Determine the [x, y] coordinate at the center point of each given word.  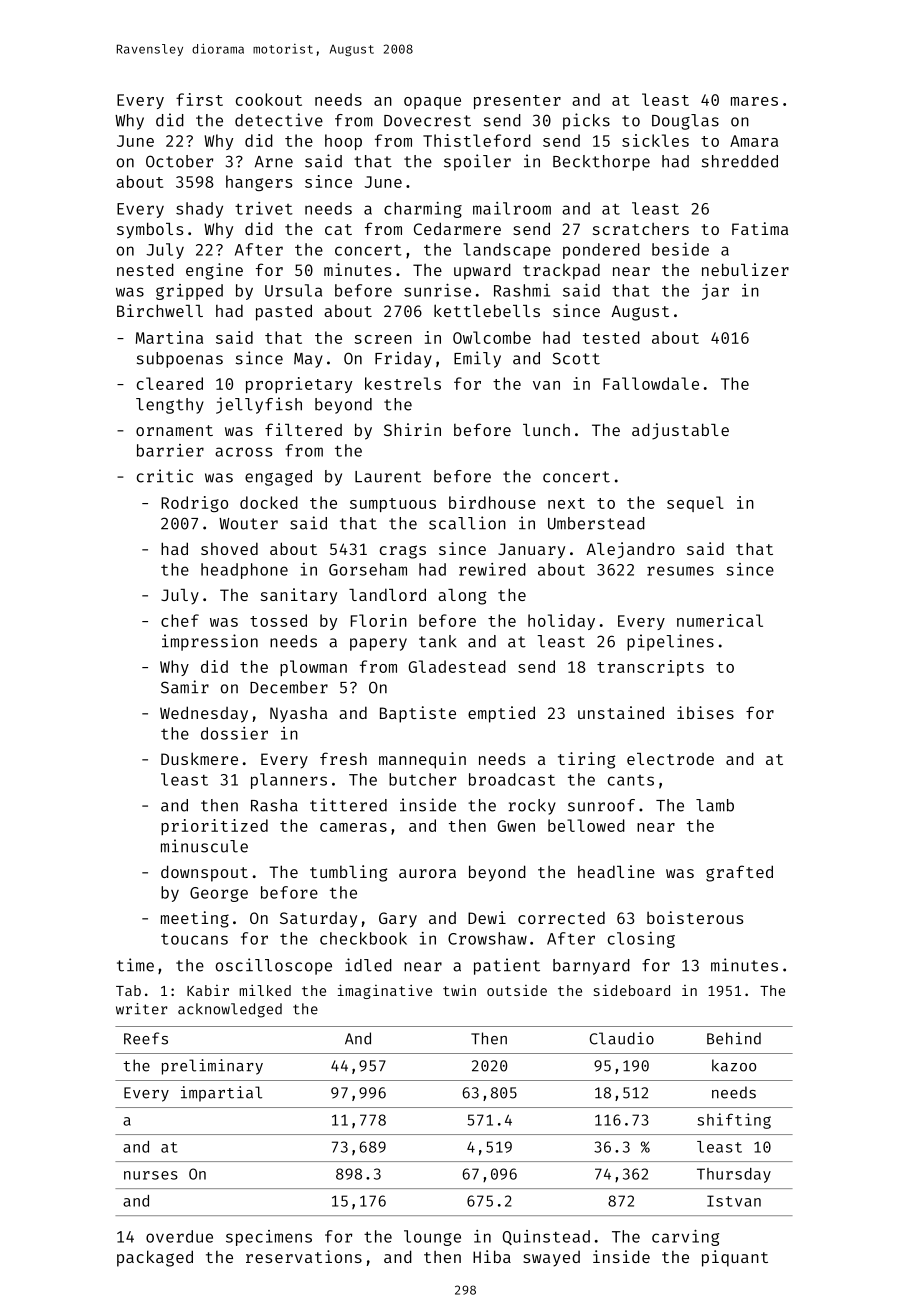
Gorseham [368, 569]
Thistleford [477, 140]
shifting [734, 1121]
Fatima [760, 228]
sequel [695, 504]
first [199, 99]
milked [265, 990]
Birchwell [160, 310]
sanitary [299, 596]
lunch [546, 430]
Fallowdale [651, 383]
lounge [432, 1238]
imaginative [385, 991]
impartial [221, 1094]
